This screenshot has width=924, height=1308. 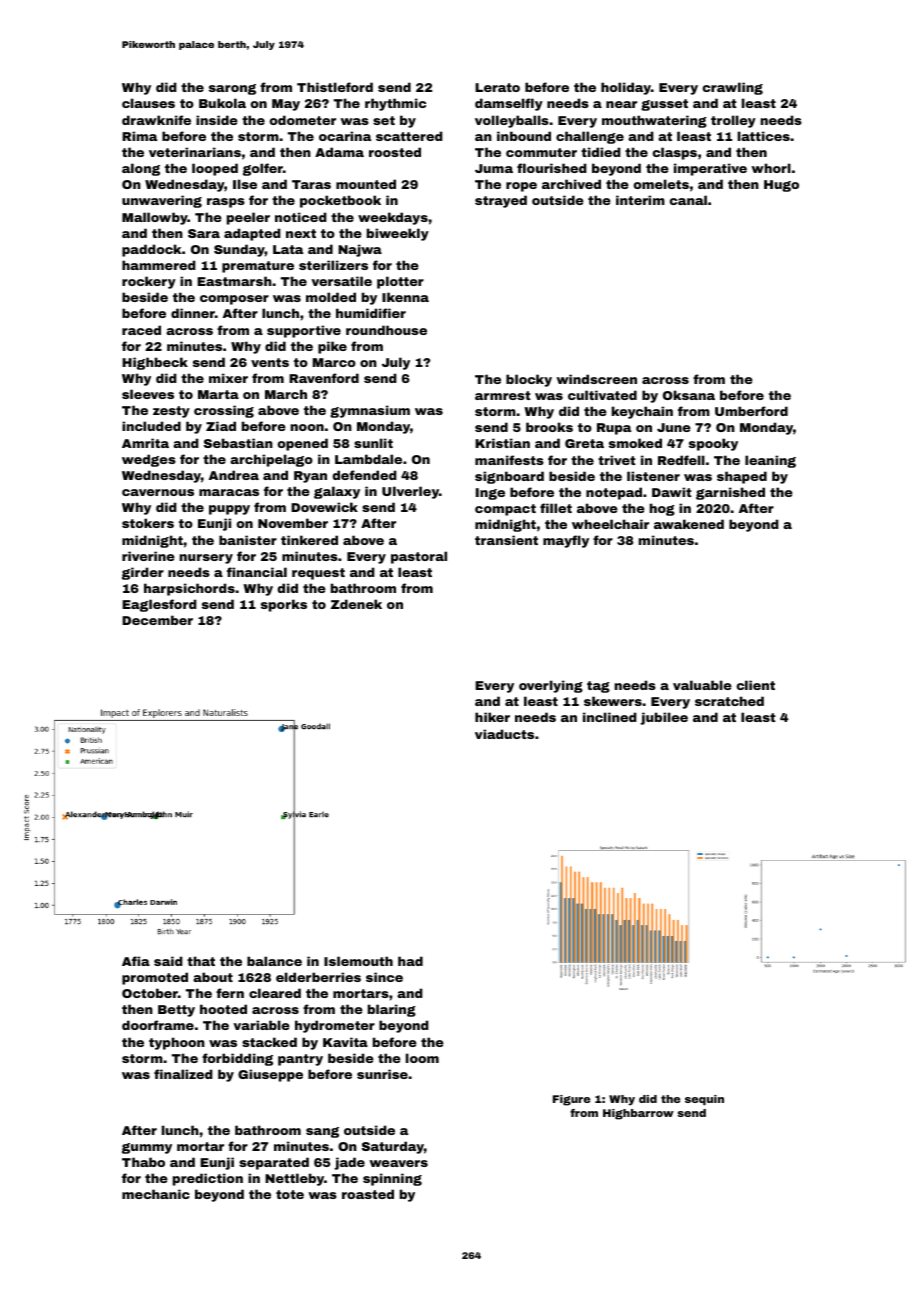 I want to click on trolley, so click(x=733, y=121).
